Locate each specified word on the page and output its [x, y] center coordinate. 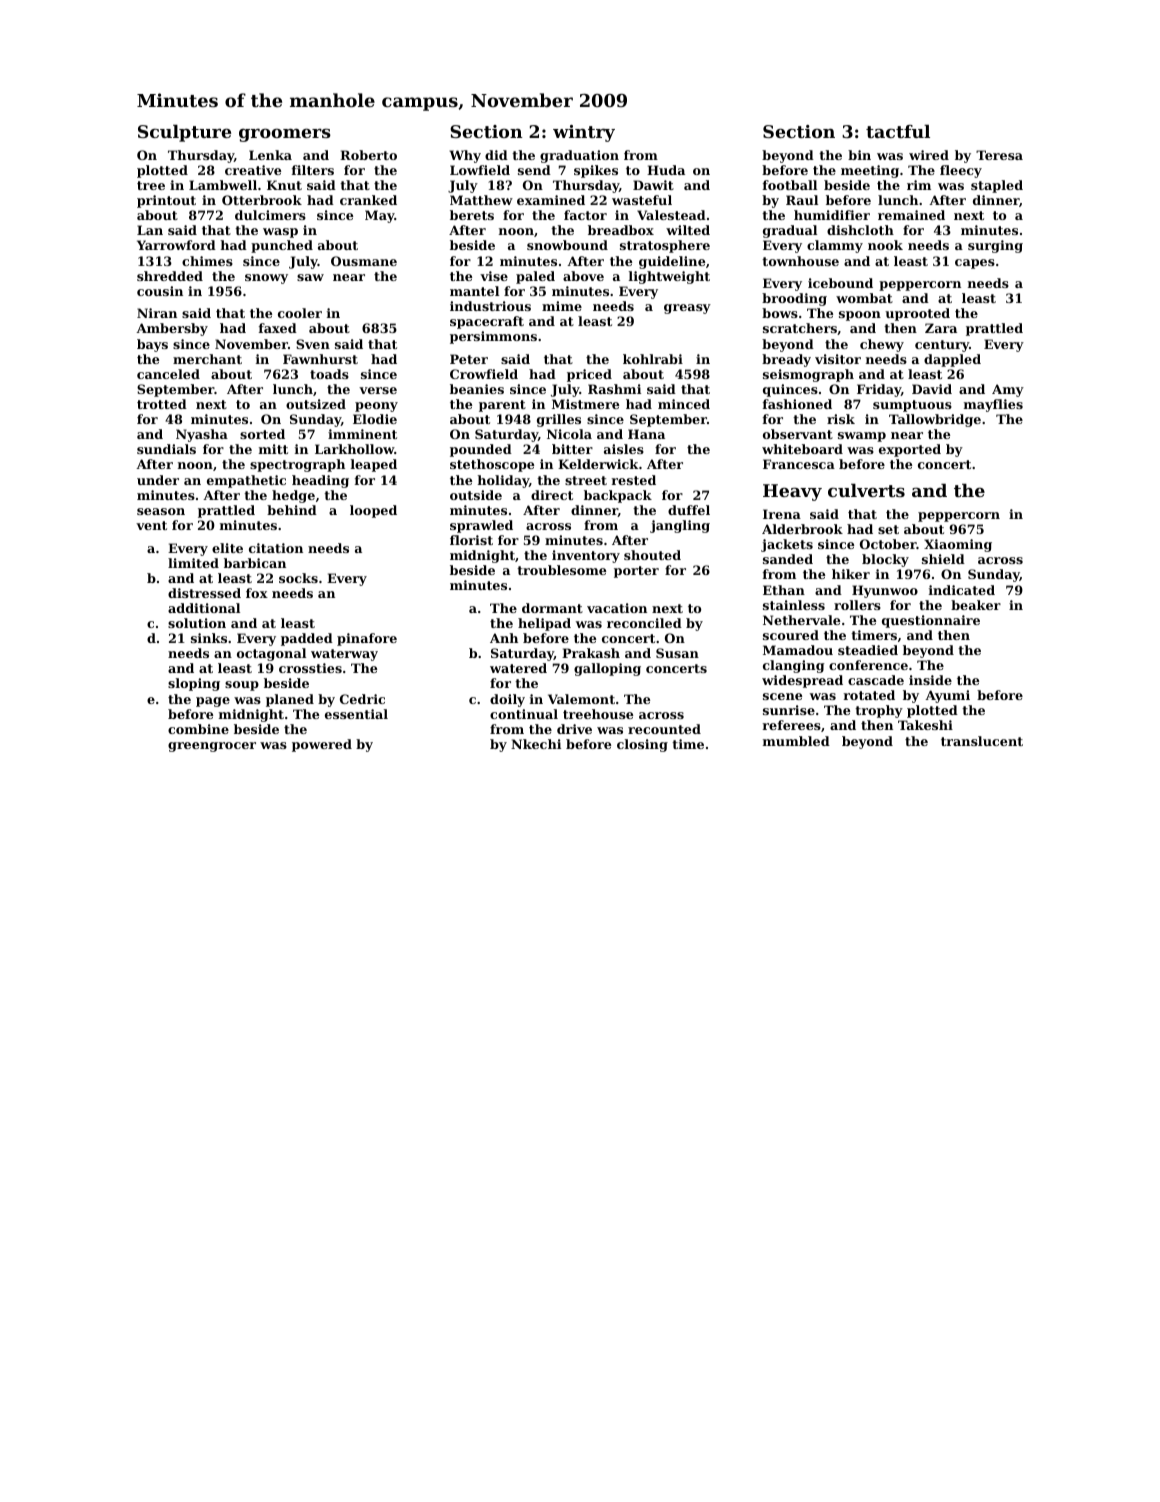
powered [322, 745]
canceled [168, 374]
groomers [285, 135]
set [888, 529]
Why [465, 156]
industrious [490, 306]
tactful [898, 131]
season [161, 511]
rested [634, 480]
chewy [882, 345]
